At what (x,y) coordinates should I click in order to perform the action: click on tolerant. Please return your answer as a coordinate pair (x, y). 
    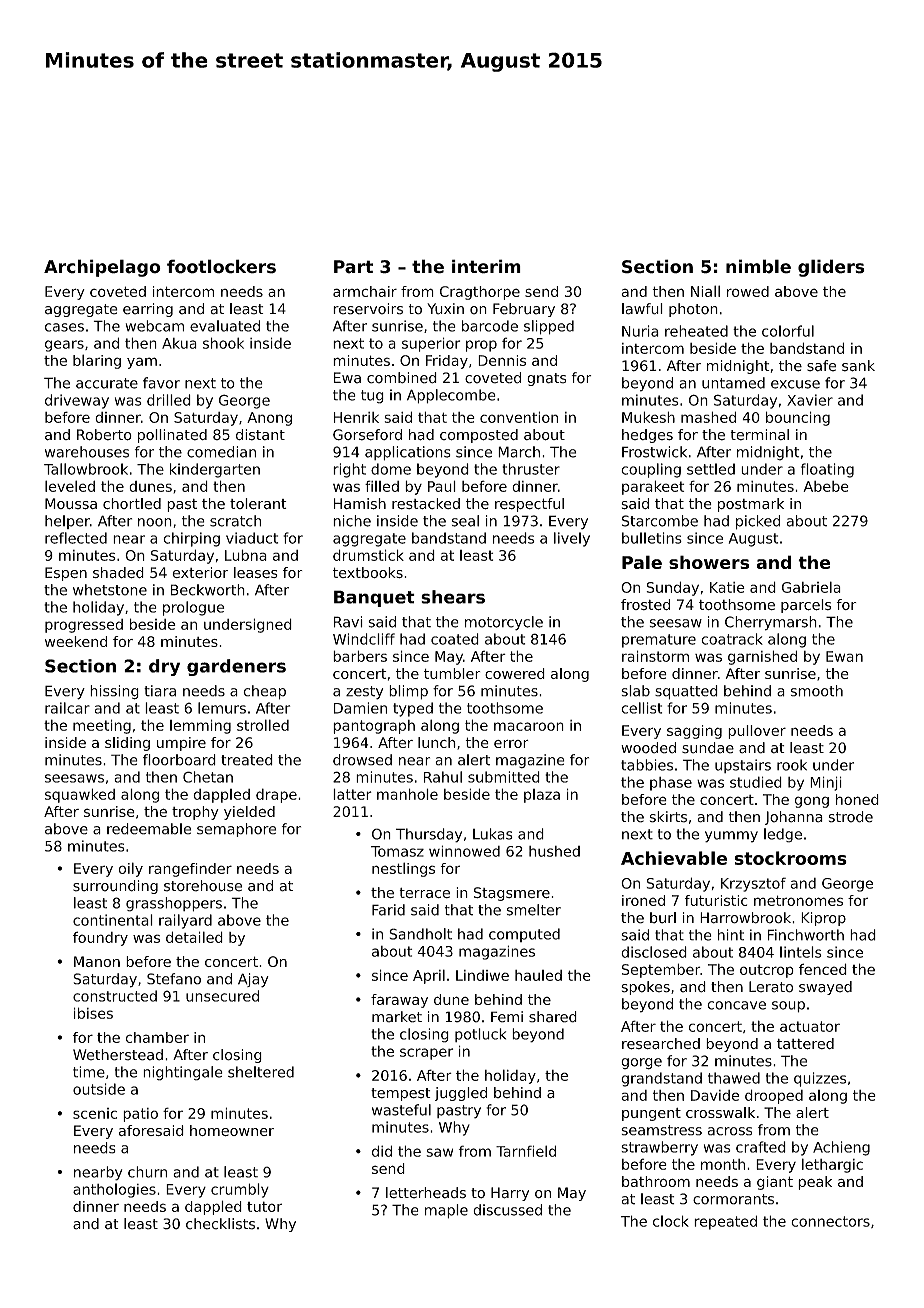
    Looking at the image, I should click on (258, 504).
